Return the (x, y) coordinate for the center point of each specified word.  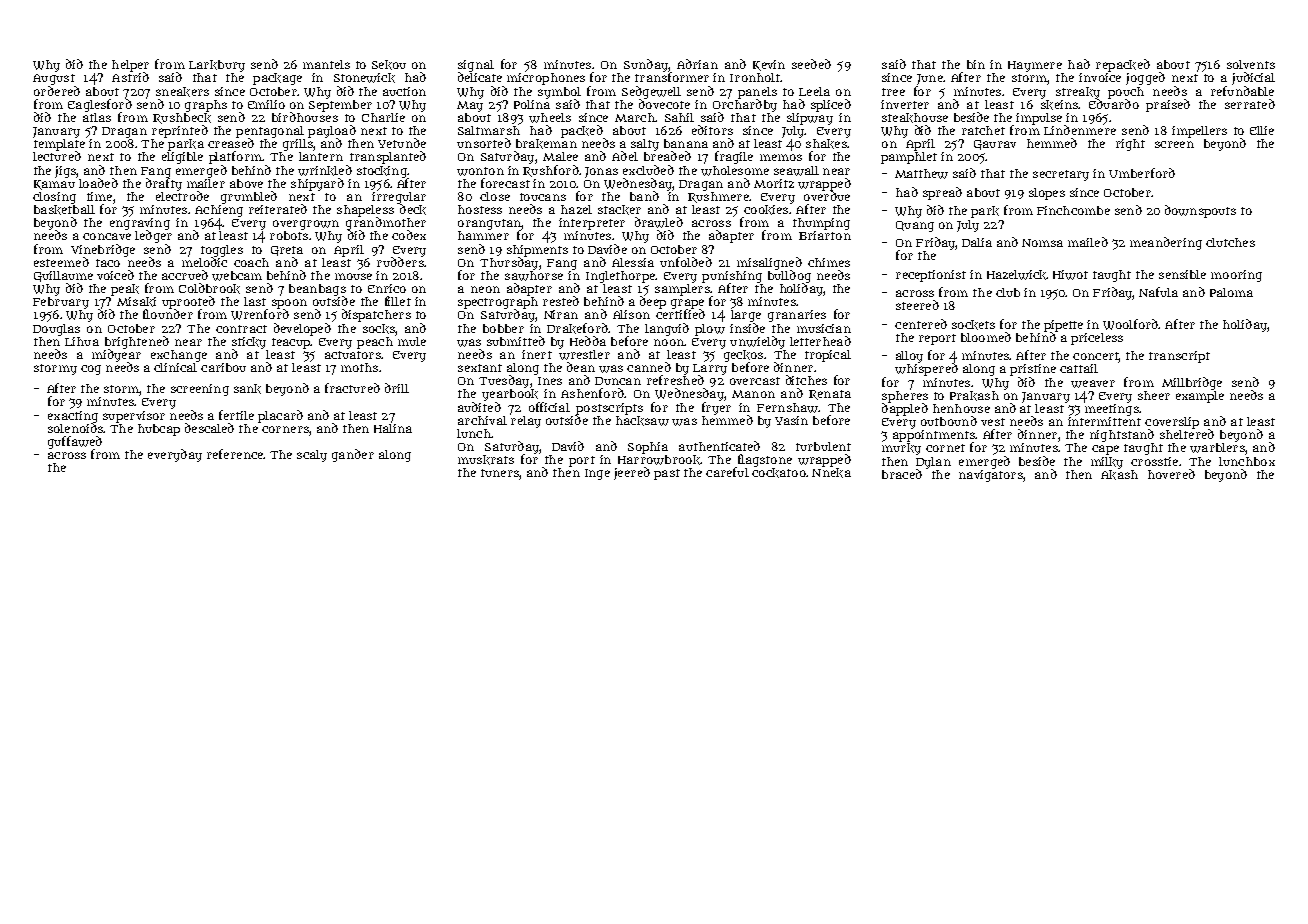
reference (235, 454)
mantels (326, 64)
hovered (1171, 474)
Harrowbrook (659, 460)
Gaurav (995, 145)
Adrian (697, 64)
